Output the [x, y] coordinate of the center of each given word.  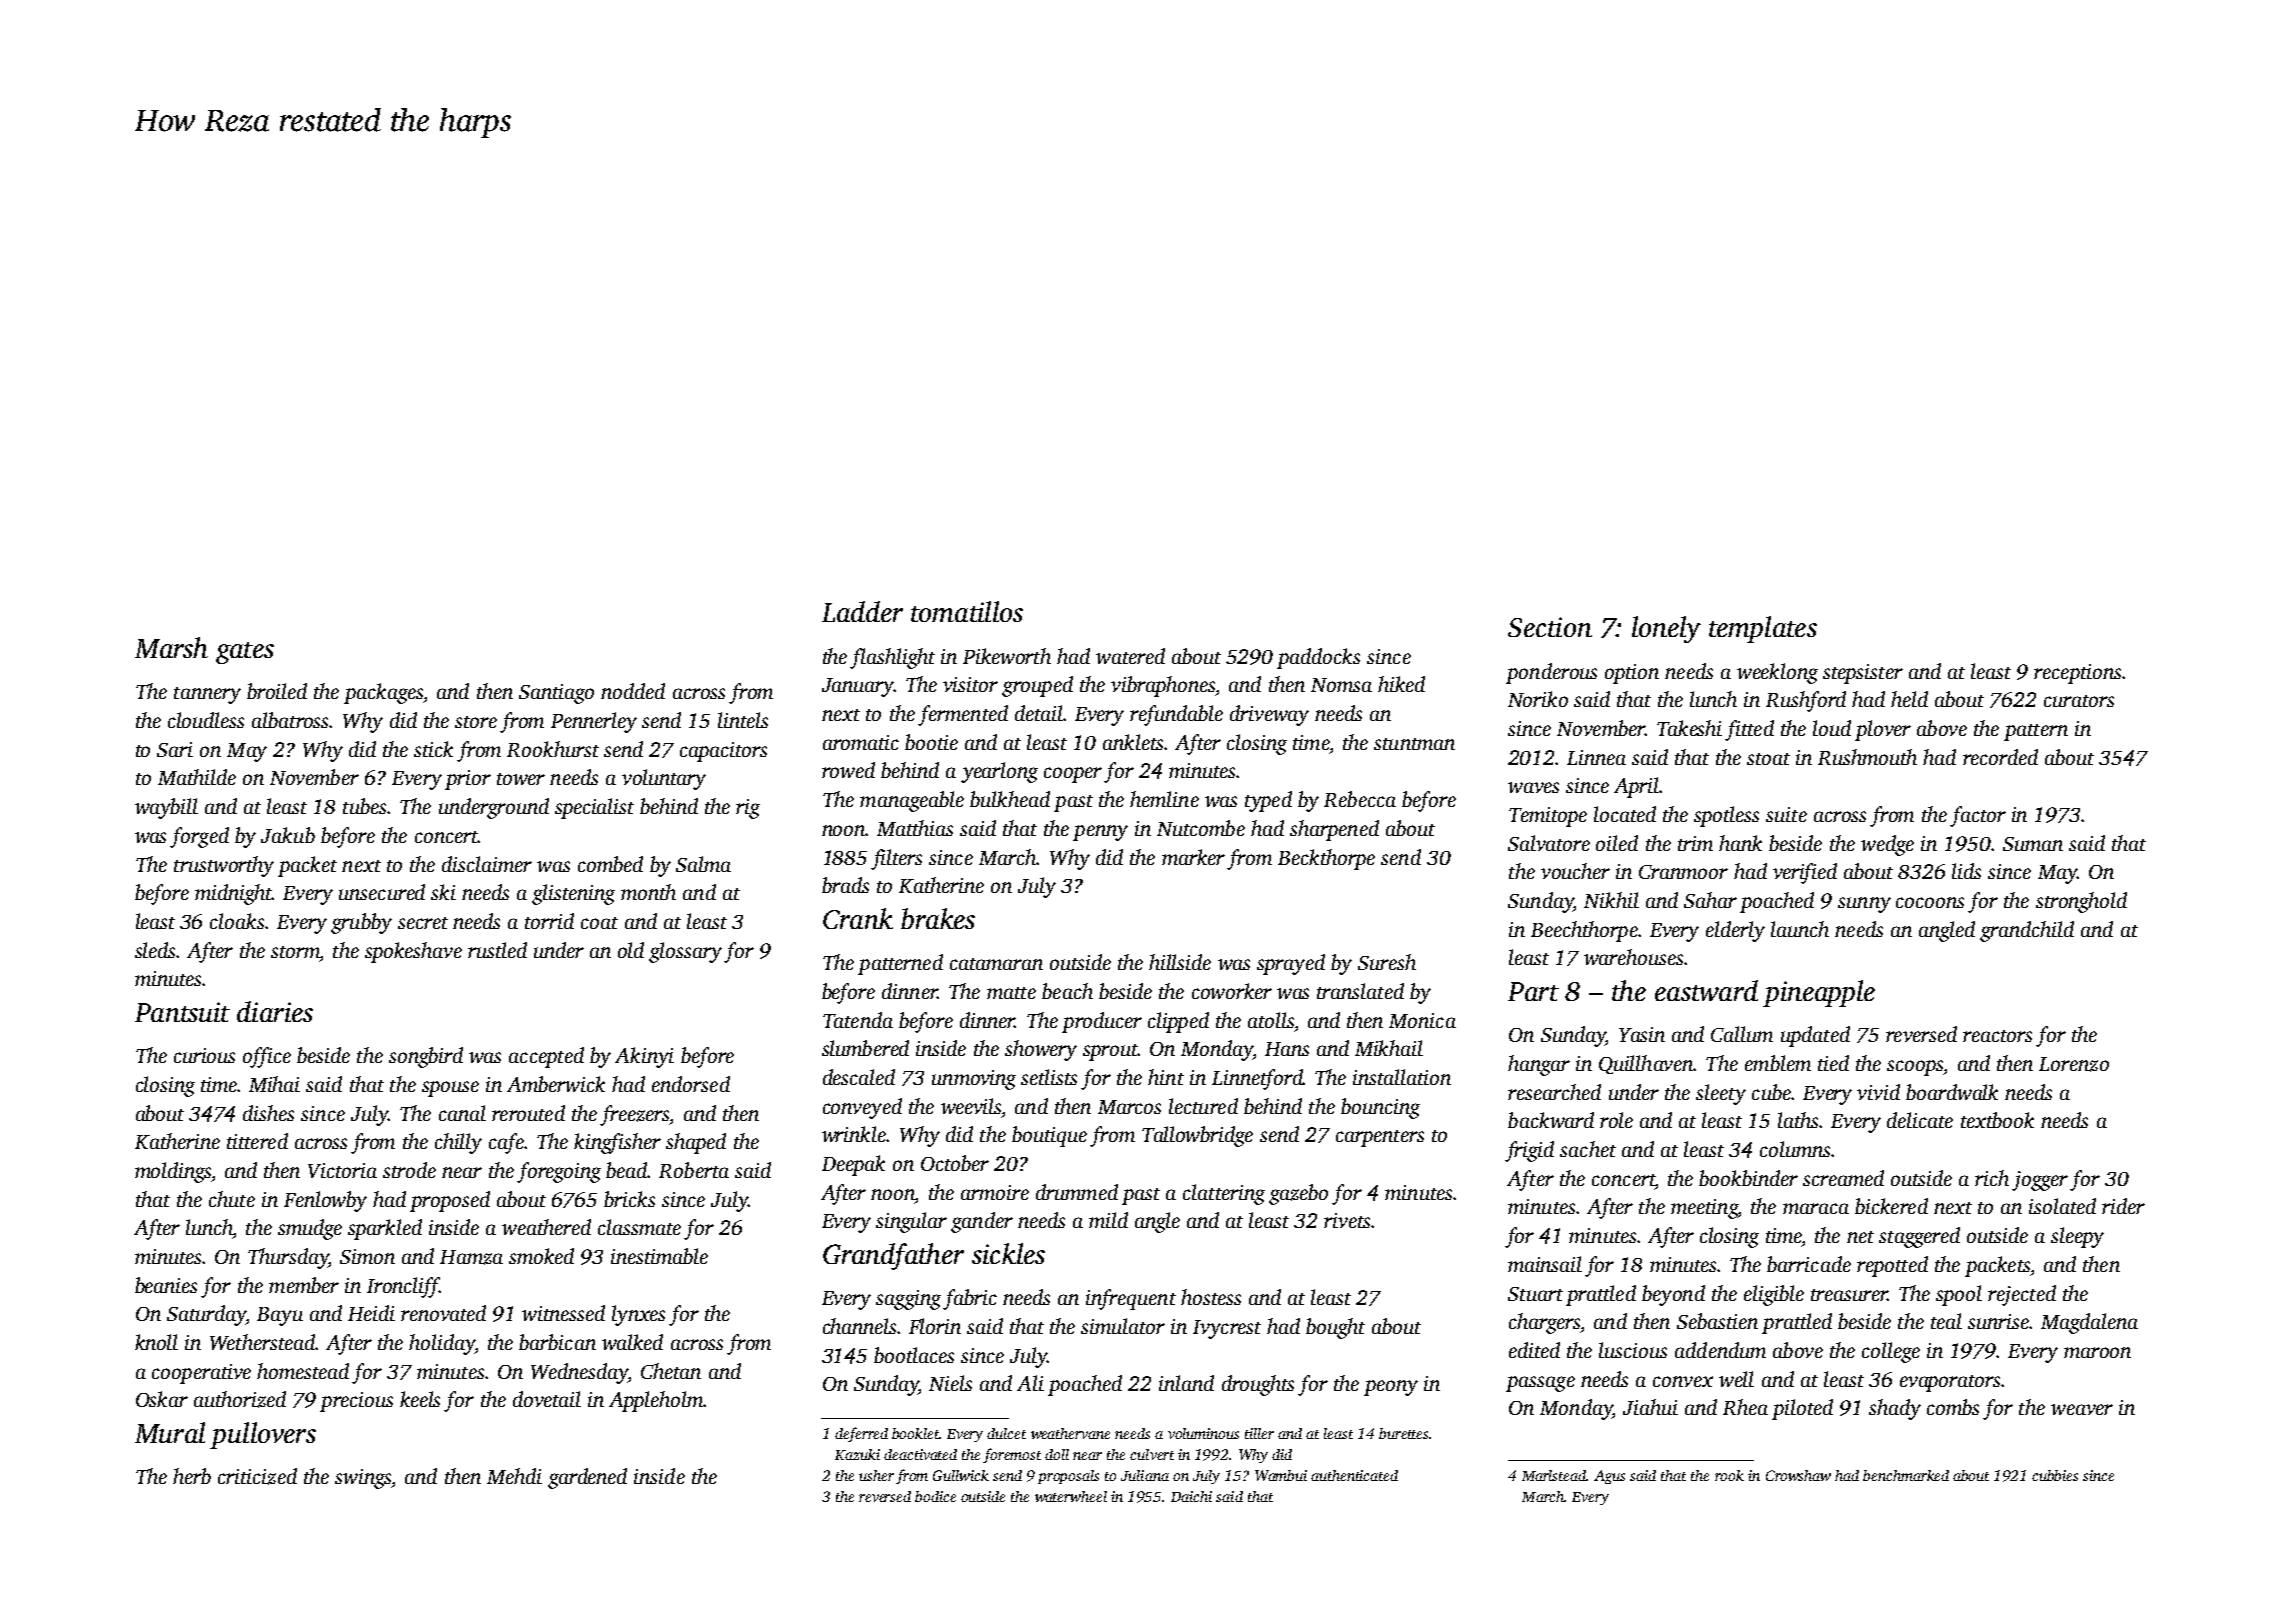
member [304, 1285]
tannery [207, 695]
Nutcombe [1201, 828]
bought [1335, 1328]
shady [1895, 1409]
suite [1786, 814]
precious [356, 1402]
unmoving [974, 1080]
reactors [1997, 1036]
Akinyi [644, 1057]
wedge [1887, 845]
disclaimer [487, 864]
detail [1039, 713]
